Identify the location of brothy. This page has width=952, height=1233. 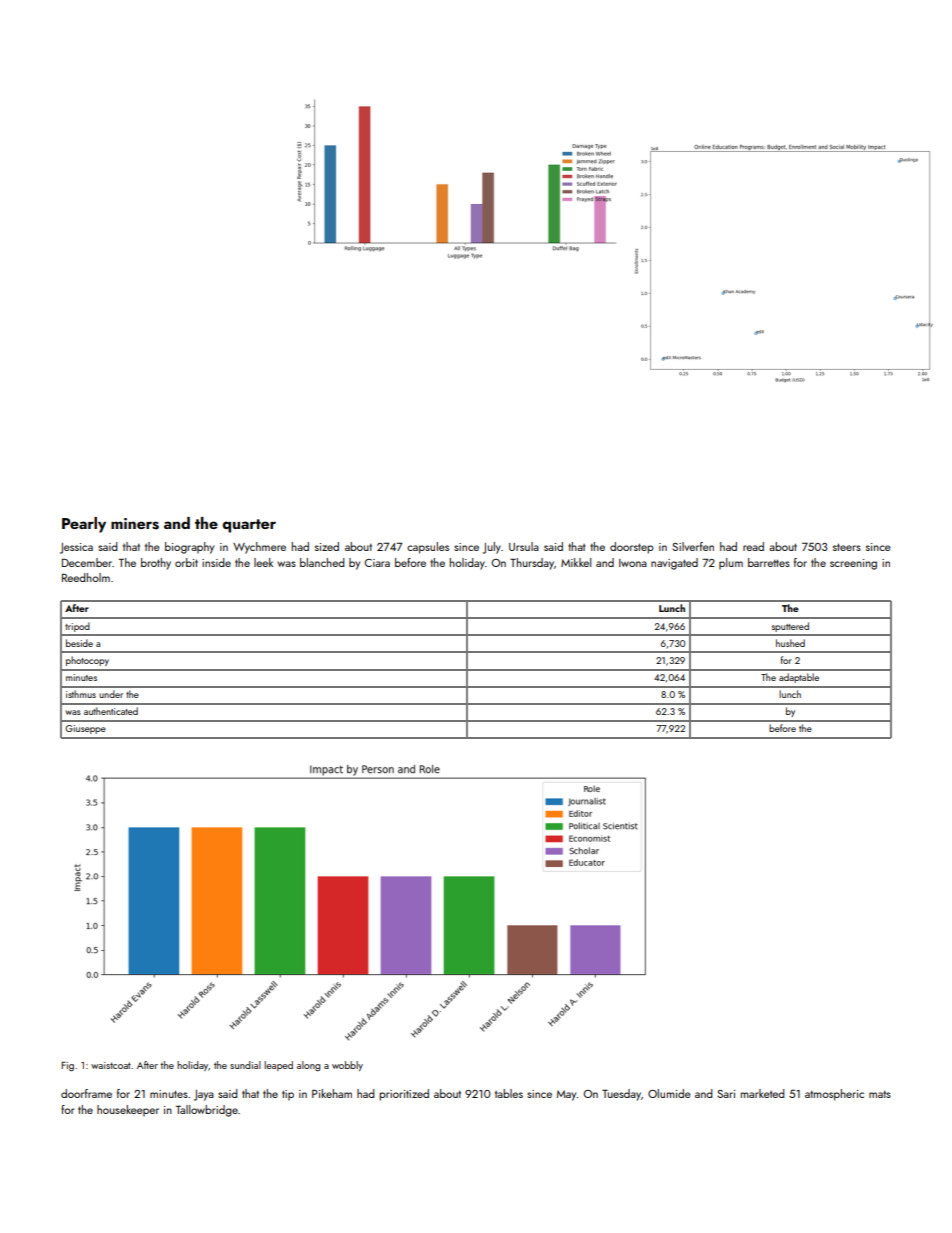
(156, 564).
